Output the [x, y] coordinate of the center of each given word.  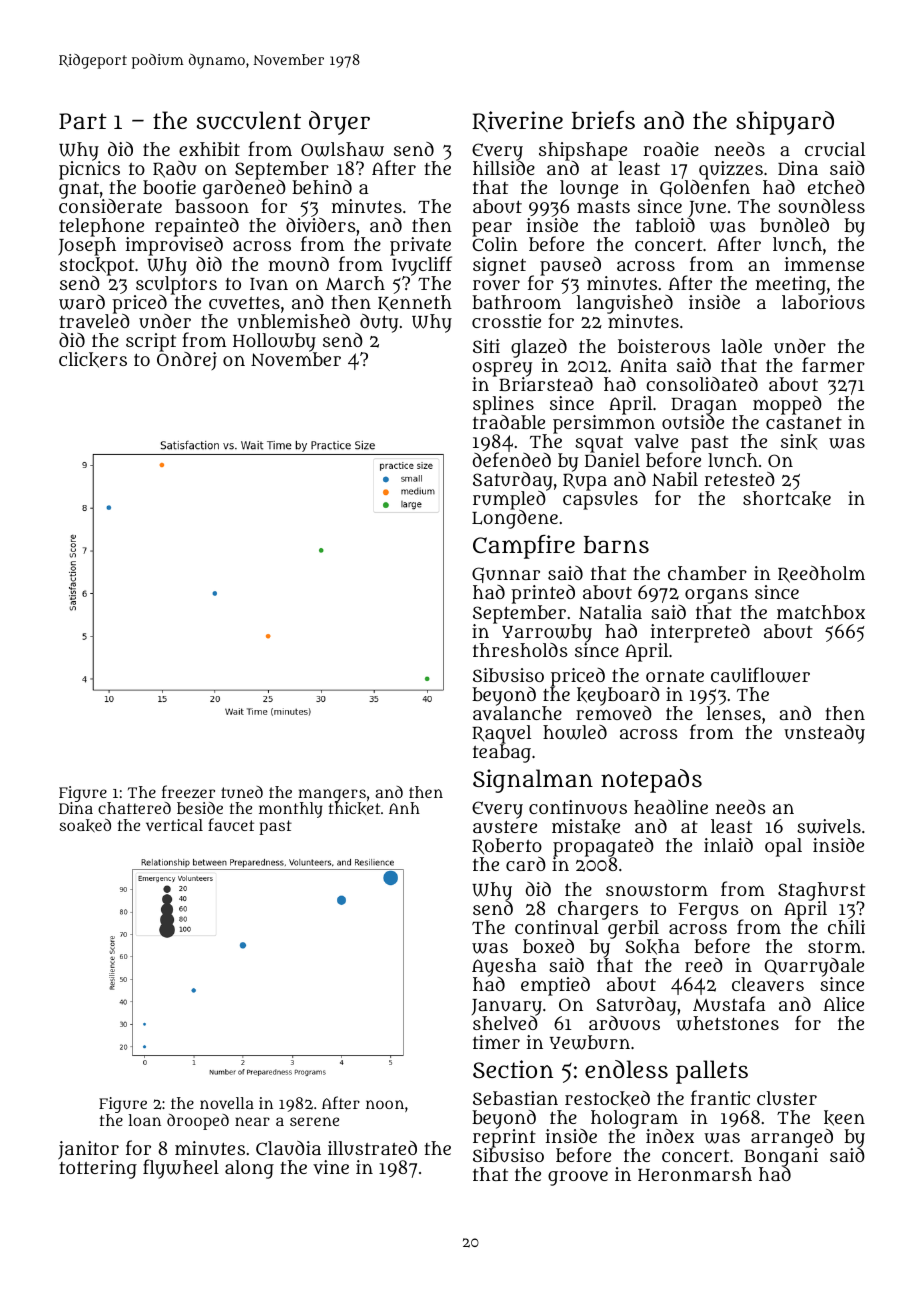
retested [739, 478]
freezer [188, 792]
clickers [93, 360]
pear [492, 230]
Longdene [515, 519]
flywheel [181, 1169]
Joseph [87, 247]
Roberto [507, 846]
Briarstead [546, 384]
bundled [794, 224]
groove [578, 1178]
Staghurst [821, 891]
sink [799, 442]
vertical [174, 825]
